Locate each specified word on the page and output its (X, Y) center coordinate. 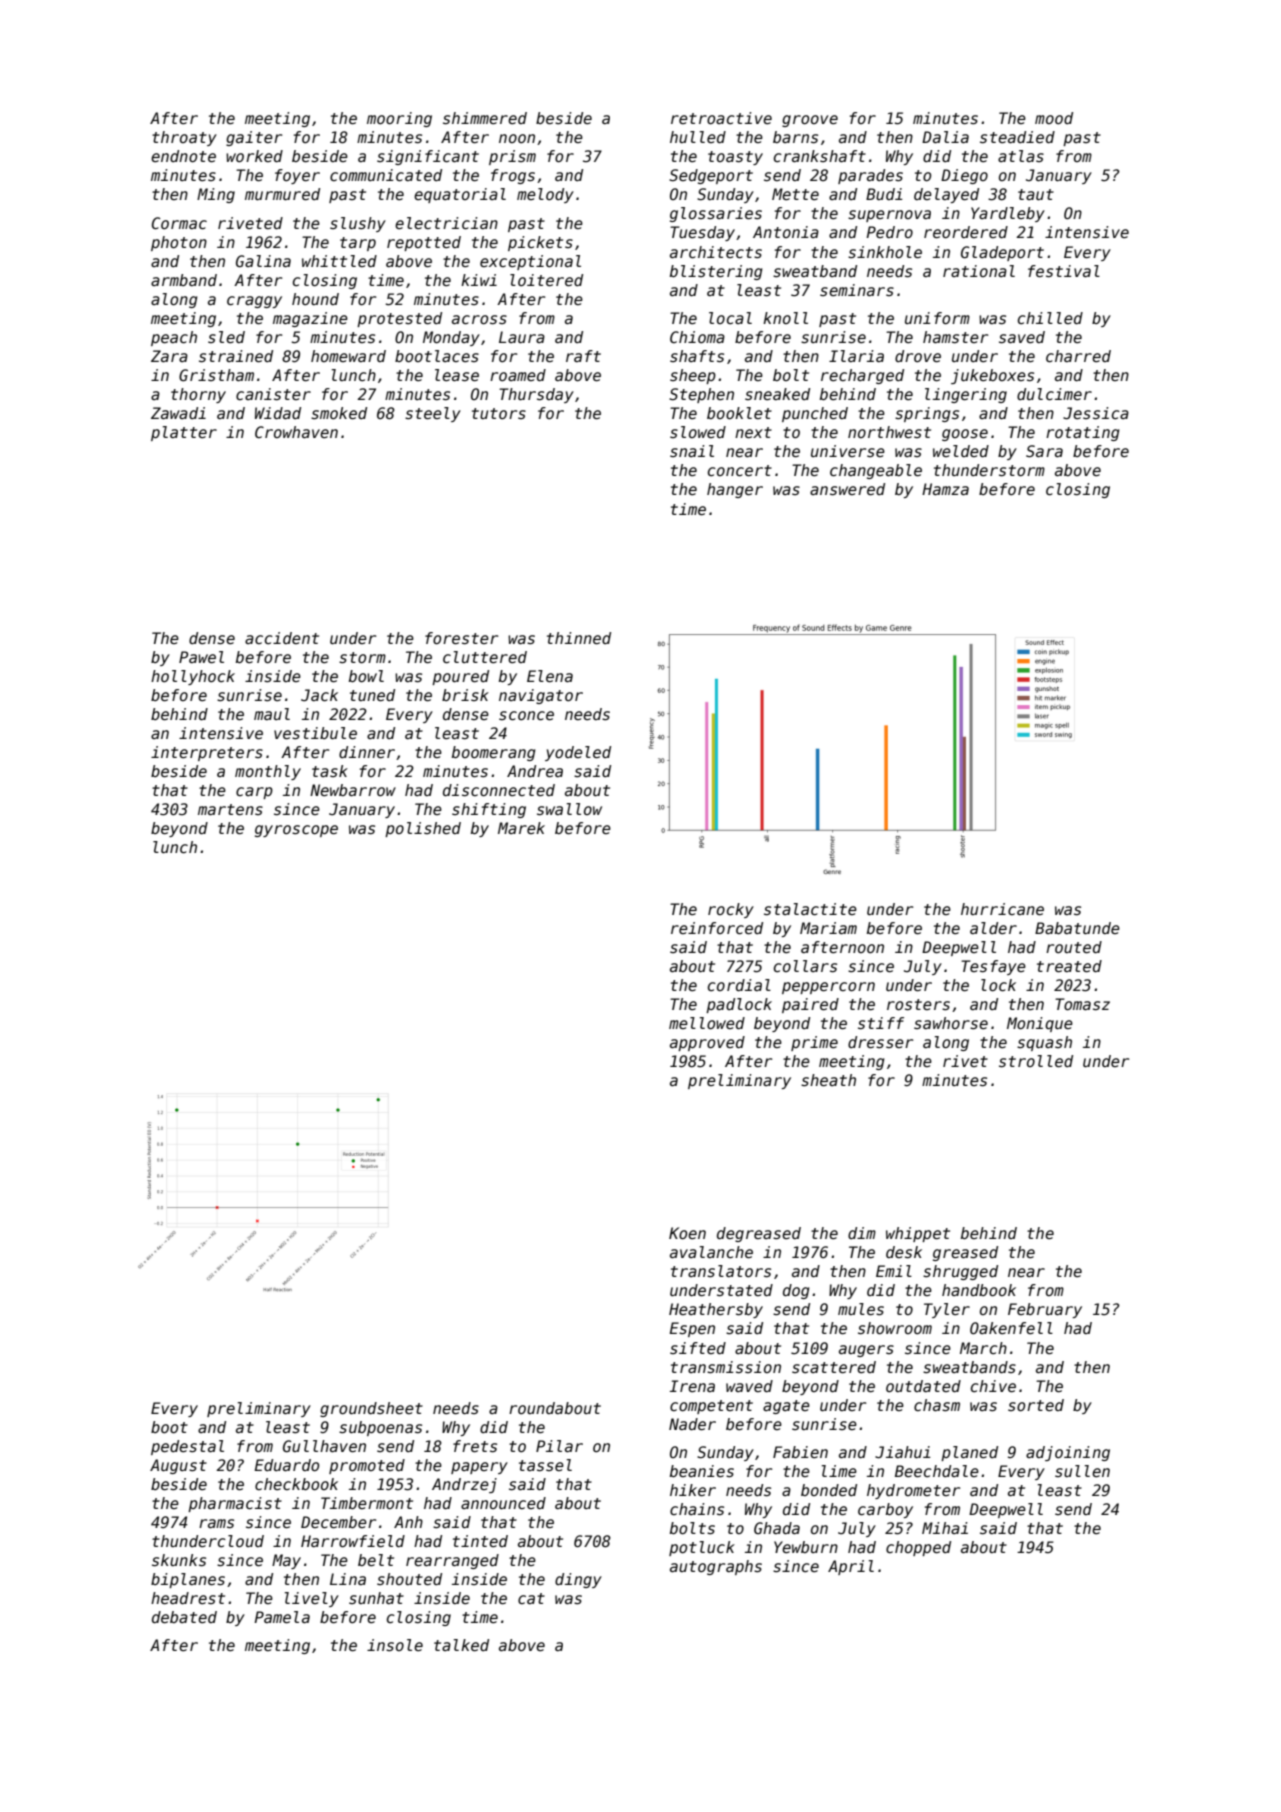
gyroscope (296, 831)
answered (847, 489)
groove (810, 121)
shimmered (485, 118)
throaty (184, 138)
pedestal (187, 1447)
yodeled (578, 753)
